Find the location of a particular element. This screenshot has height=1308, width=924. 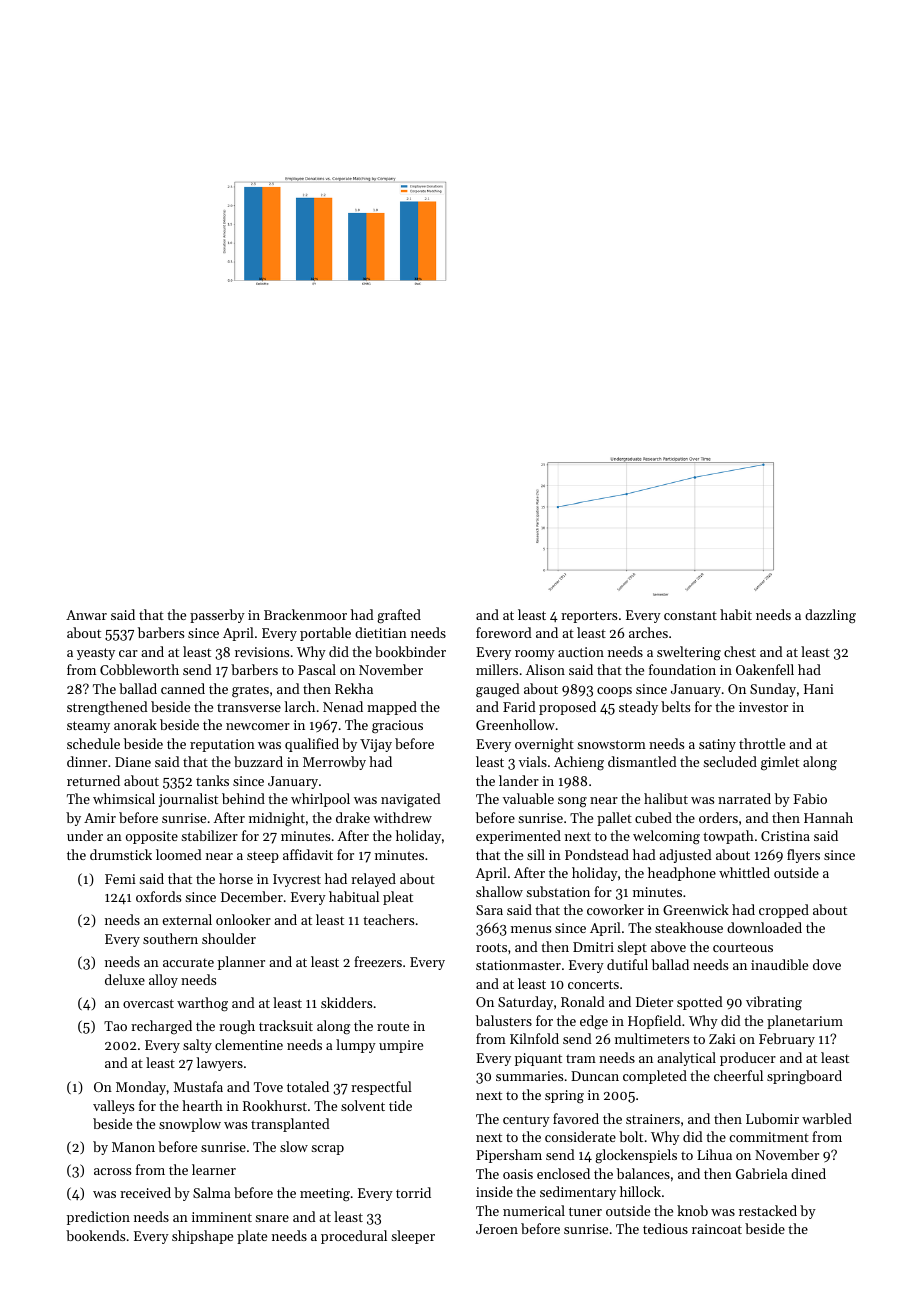

shipshape is located at coordinates (202, 1237).
